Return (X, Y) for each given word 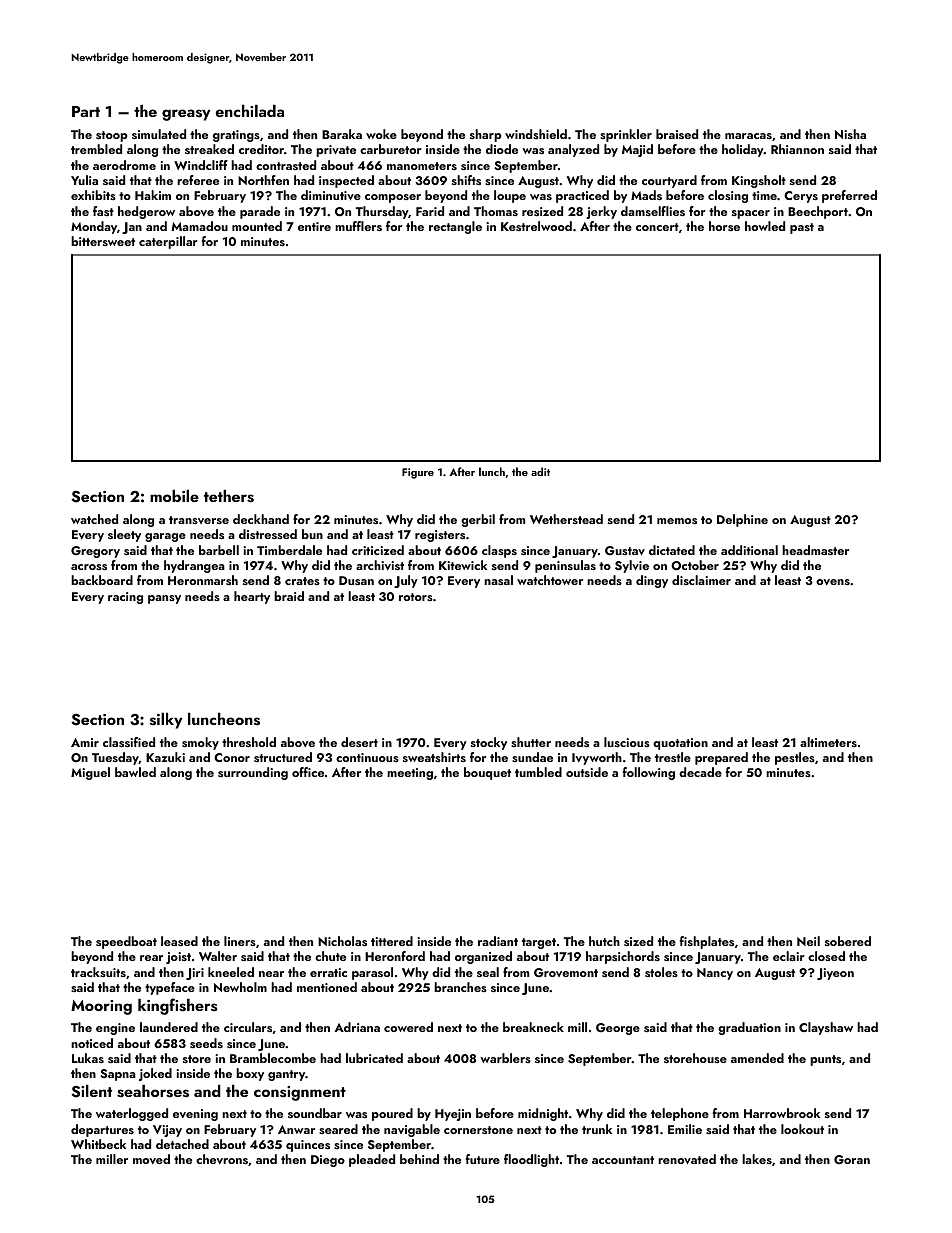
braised (677, 134)
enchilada (250, 110)
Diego (328, 1161)
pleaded (372, 1160)
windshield (536, 134)
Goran (852, 1160)
